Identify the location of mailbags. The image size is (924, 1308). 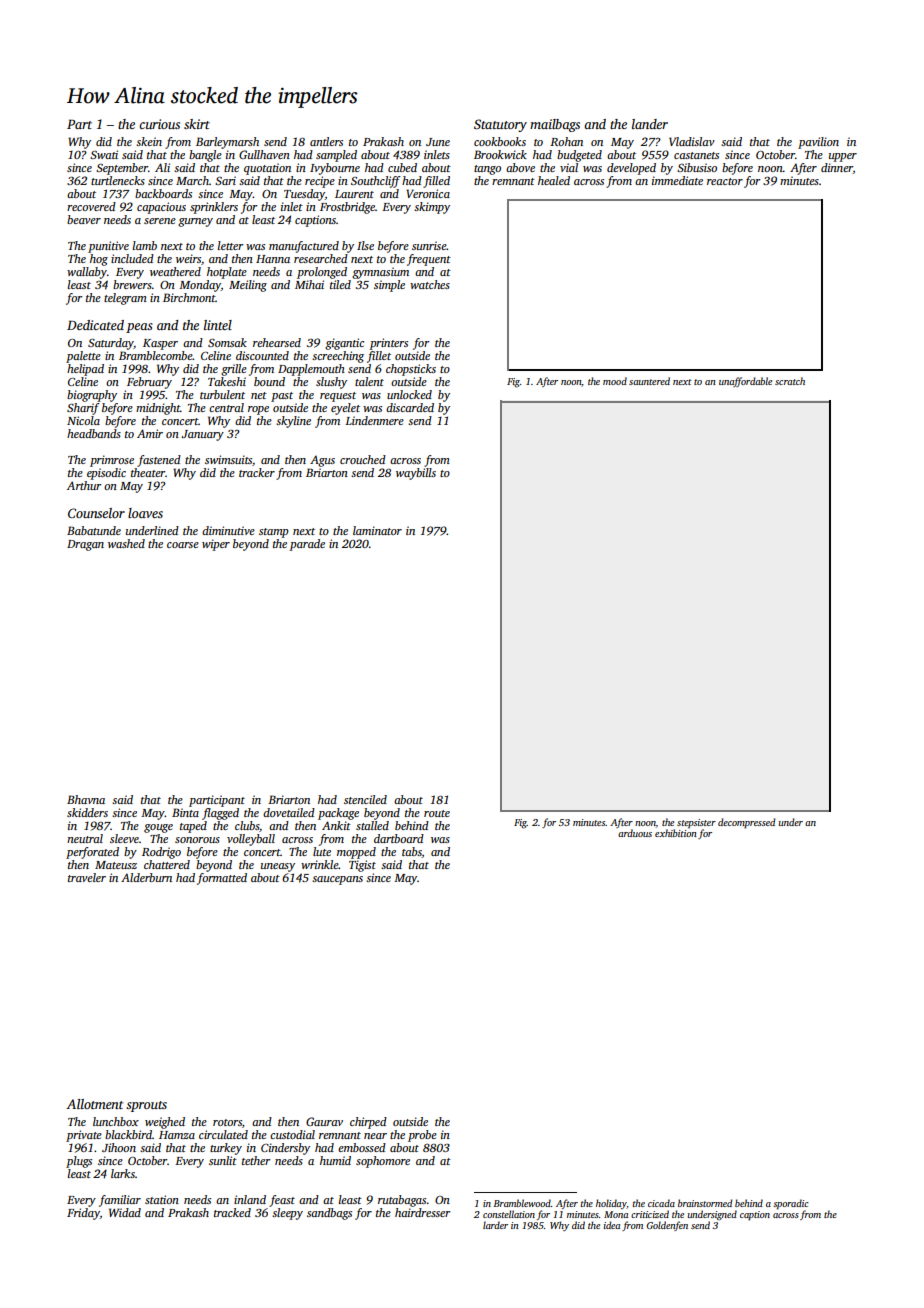
(555, 125).
